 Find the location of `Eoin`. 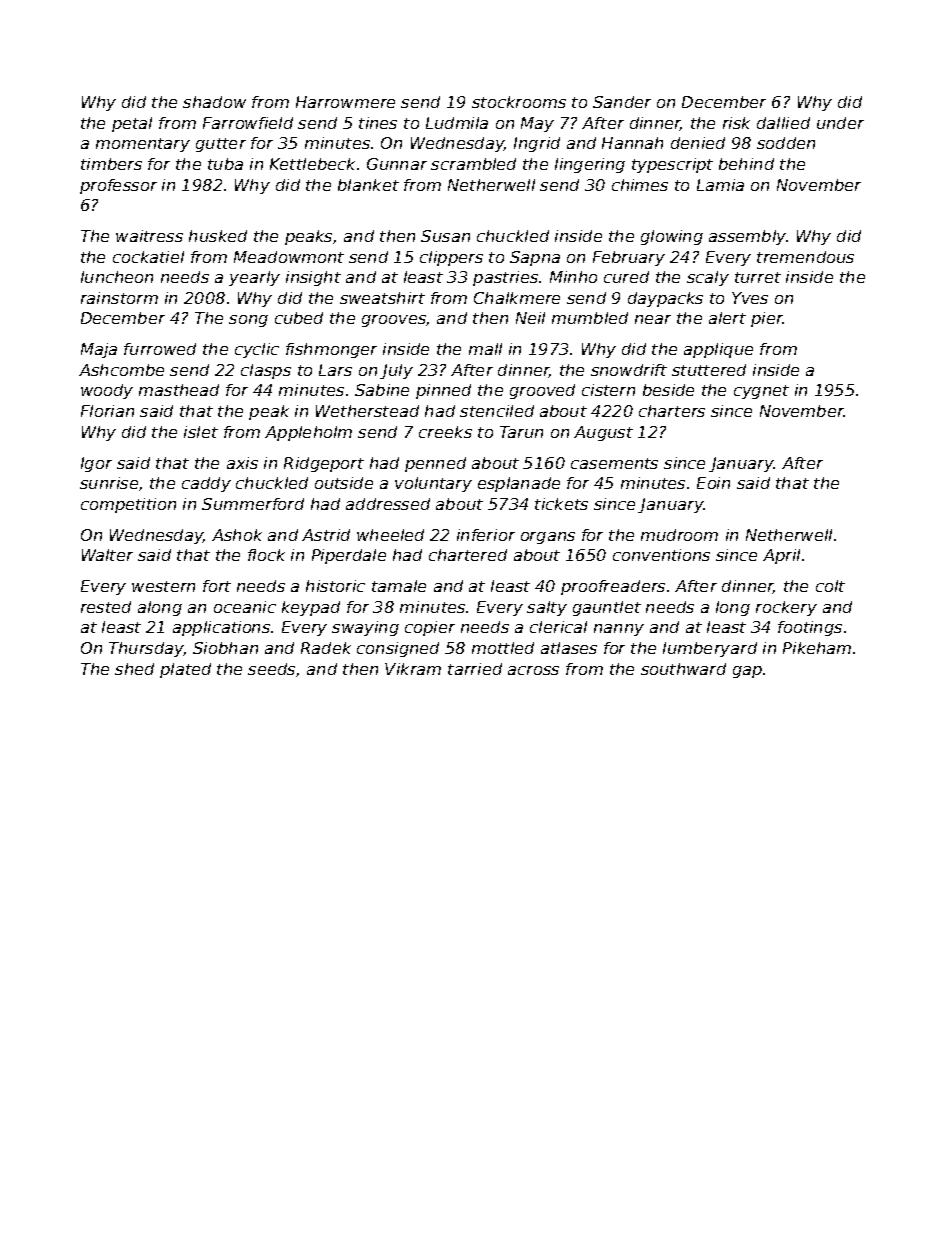

Eoin is located at coordinates (713, 483).
